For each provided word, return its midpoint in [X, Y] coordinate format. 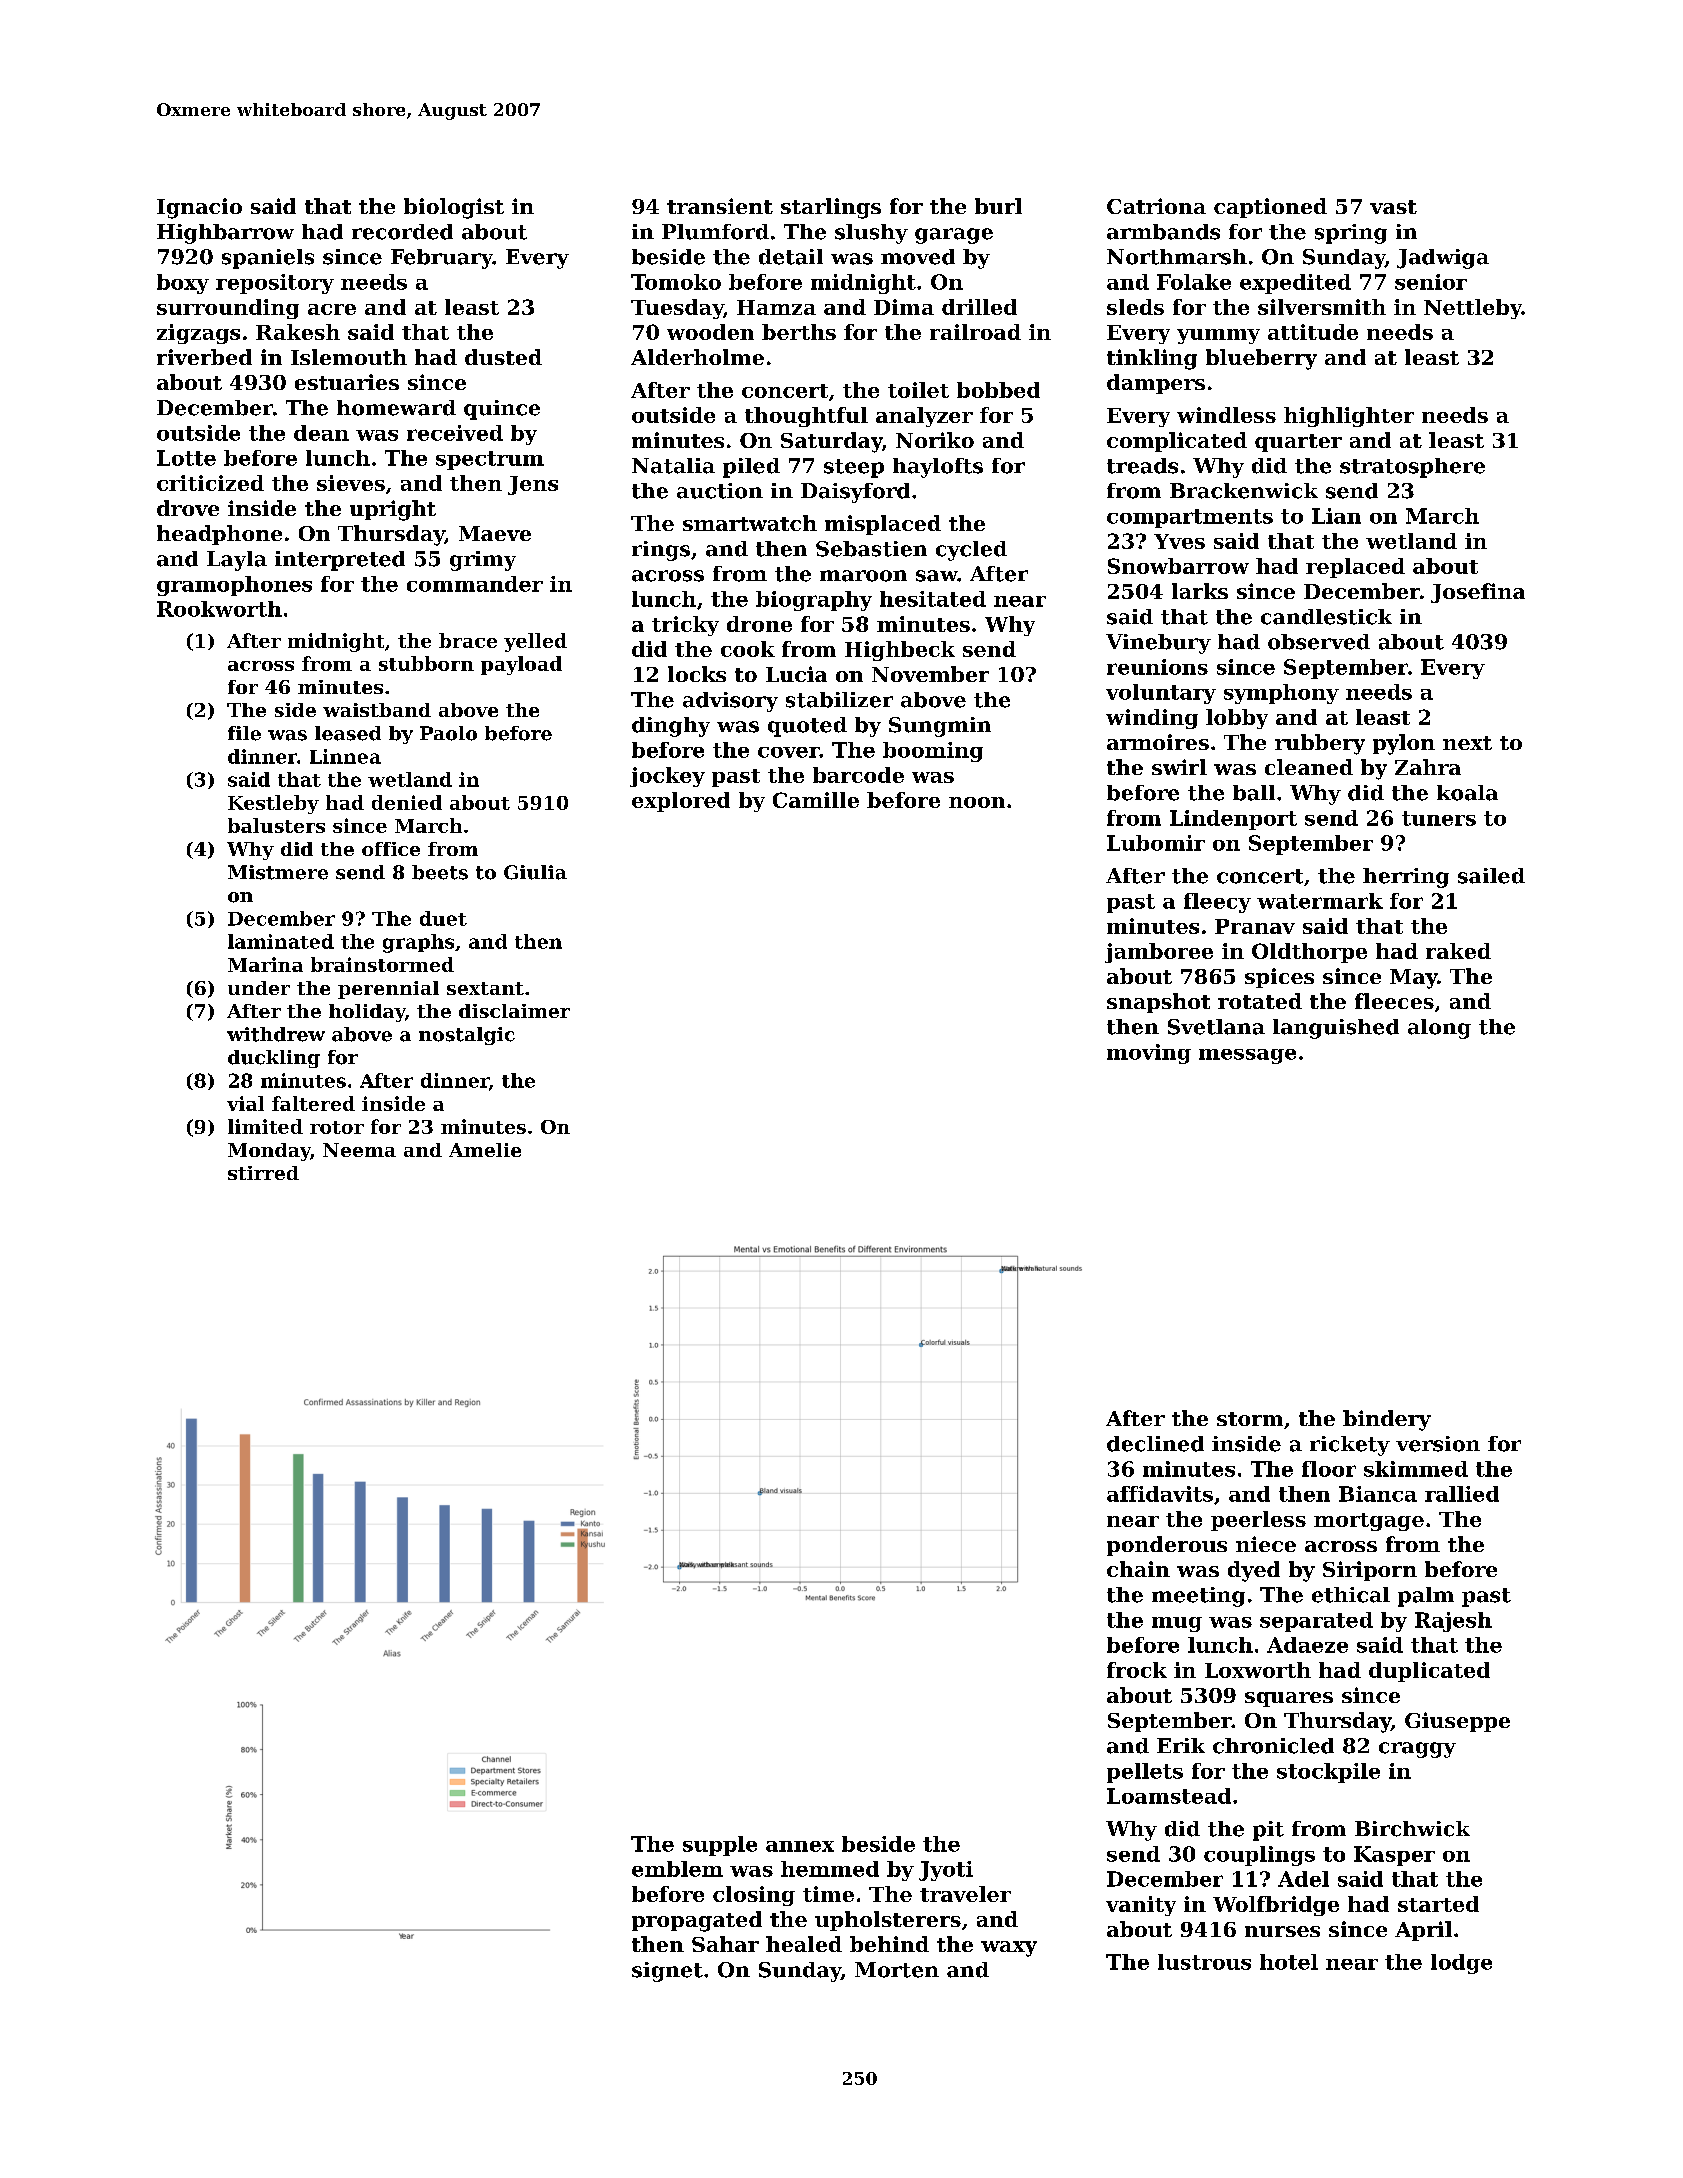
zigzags [198, 334]
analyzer [924, 417]
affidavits [1160, 1494]
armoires [1158, 742]
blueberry [1261, 359]
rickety [1350, 1446]
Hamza [776, 307]
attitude [1313, 332]
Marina [265, 964]
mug [1177, 1624]
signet [667, 1972]
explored [681, 802]
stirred [263, 1173]
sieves [351, 483]
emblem [677, 1869]
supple [720, 1846]
